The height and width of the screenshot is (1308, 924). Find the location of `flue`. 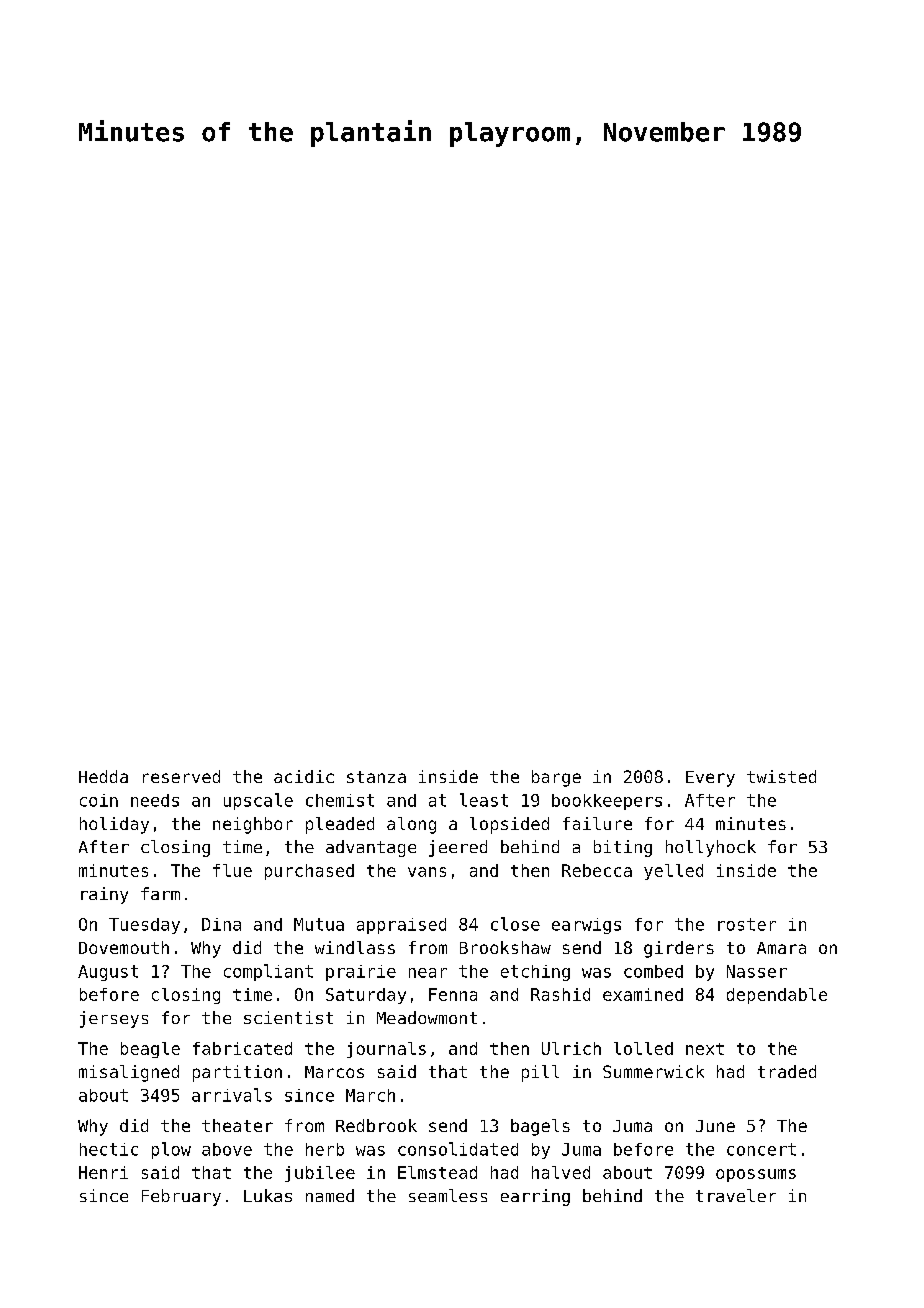

flue is located at coordinates (232, 870).
